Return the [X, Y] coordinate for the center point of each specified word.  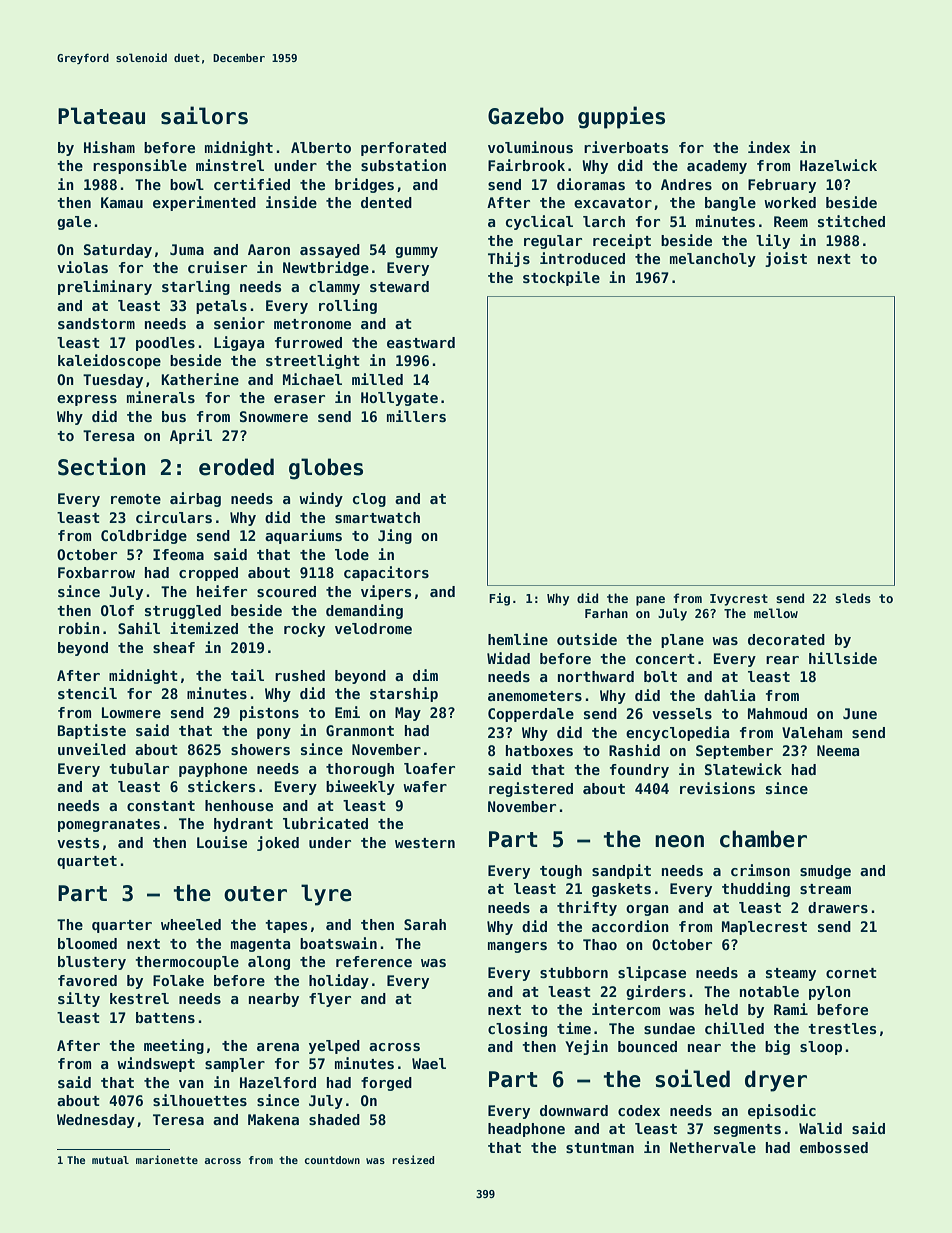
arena [278, 1047]
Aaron [269, 249]
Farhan [606, 613]
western [425, 843]
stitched [851, 221]
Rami [791, 1009]
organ [647, 910]
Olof [117, 610]
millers [416, 416]
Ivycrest [739, 600]
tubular [139, 768]
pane [650, 601]
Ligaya [239, 343]
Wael [429, 1063]
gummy [416, 252]
